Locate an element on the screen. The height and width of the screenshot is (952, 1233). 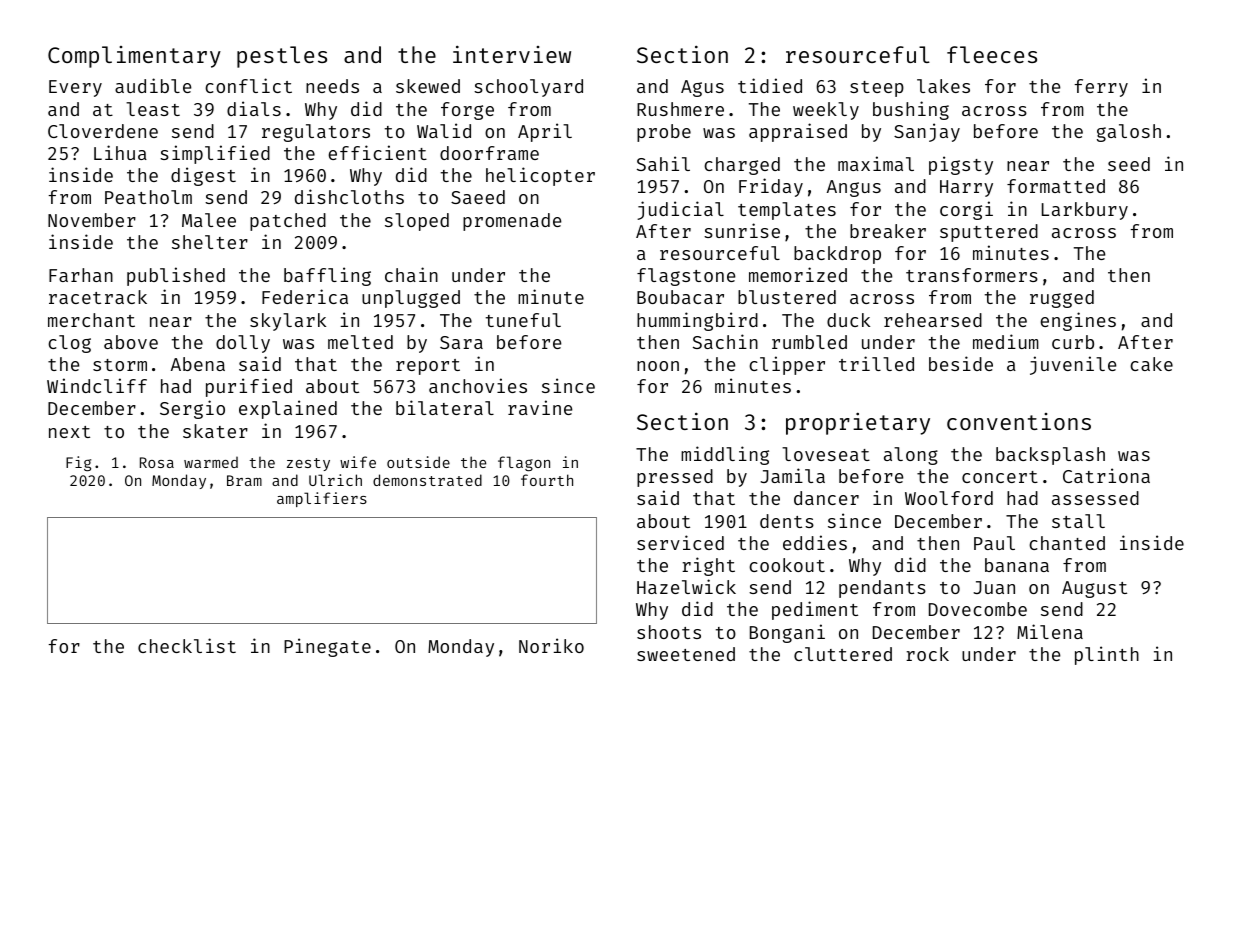
Noriko is located at coordinates (551, 645).
